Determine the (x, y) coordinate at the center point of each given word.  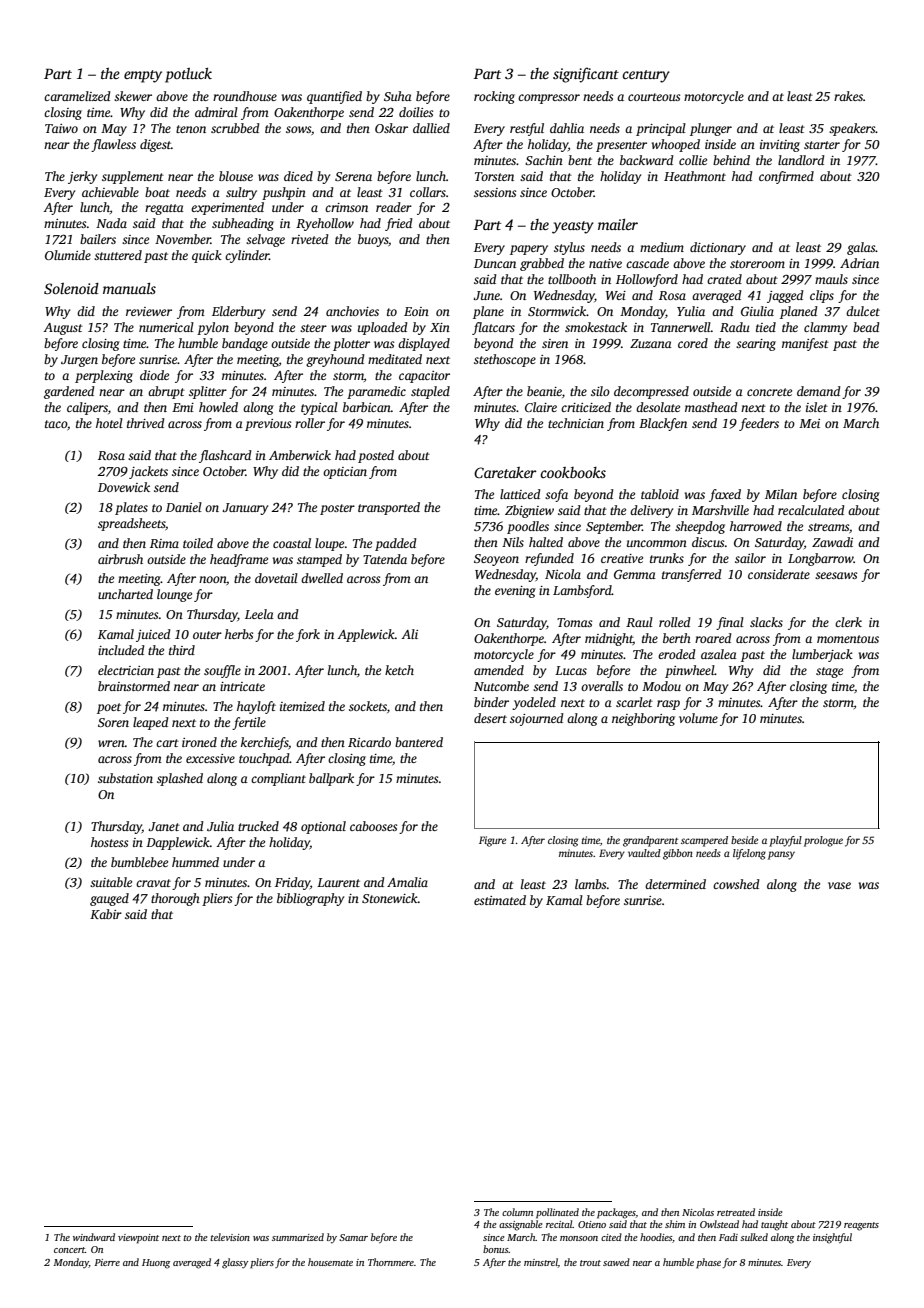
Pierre (107, 1262)
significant (586, 75)
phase (708, 1263)
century (646, 76)
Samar (353, 1237)
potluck (188, 75)
